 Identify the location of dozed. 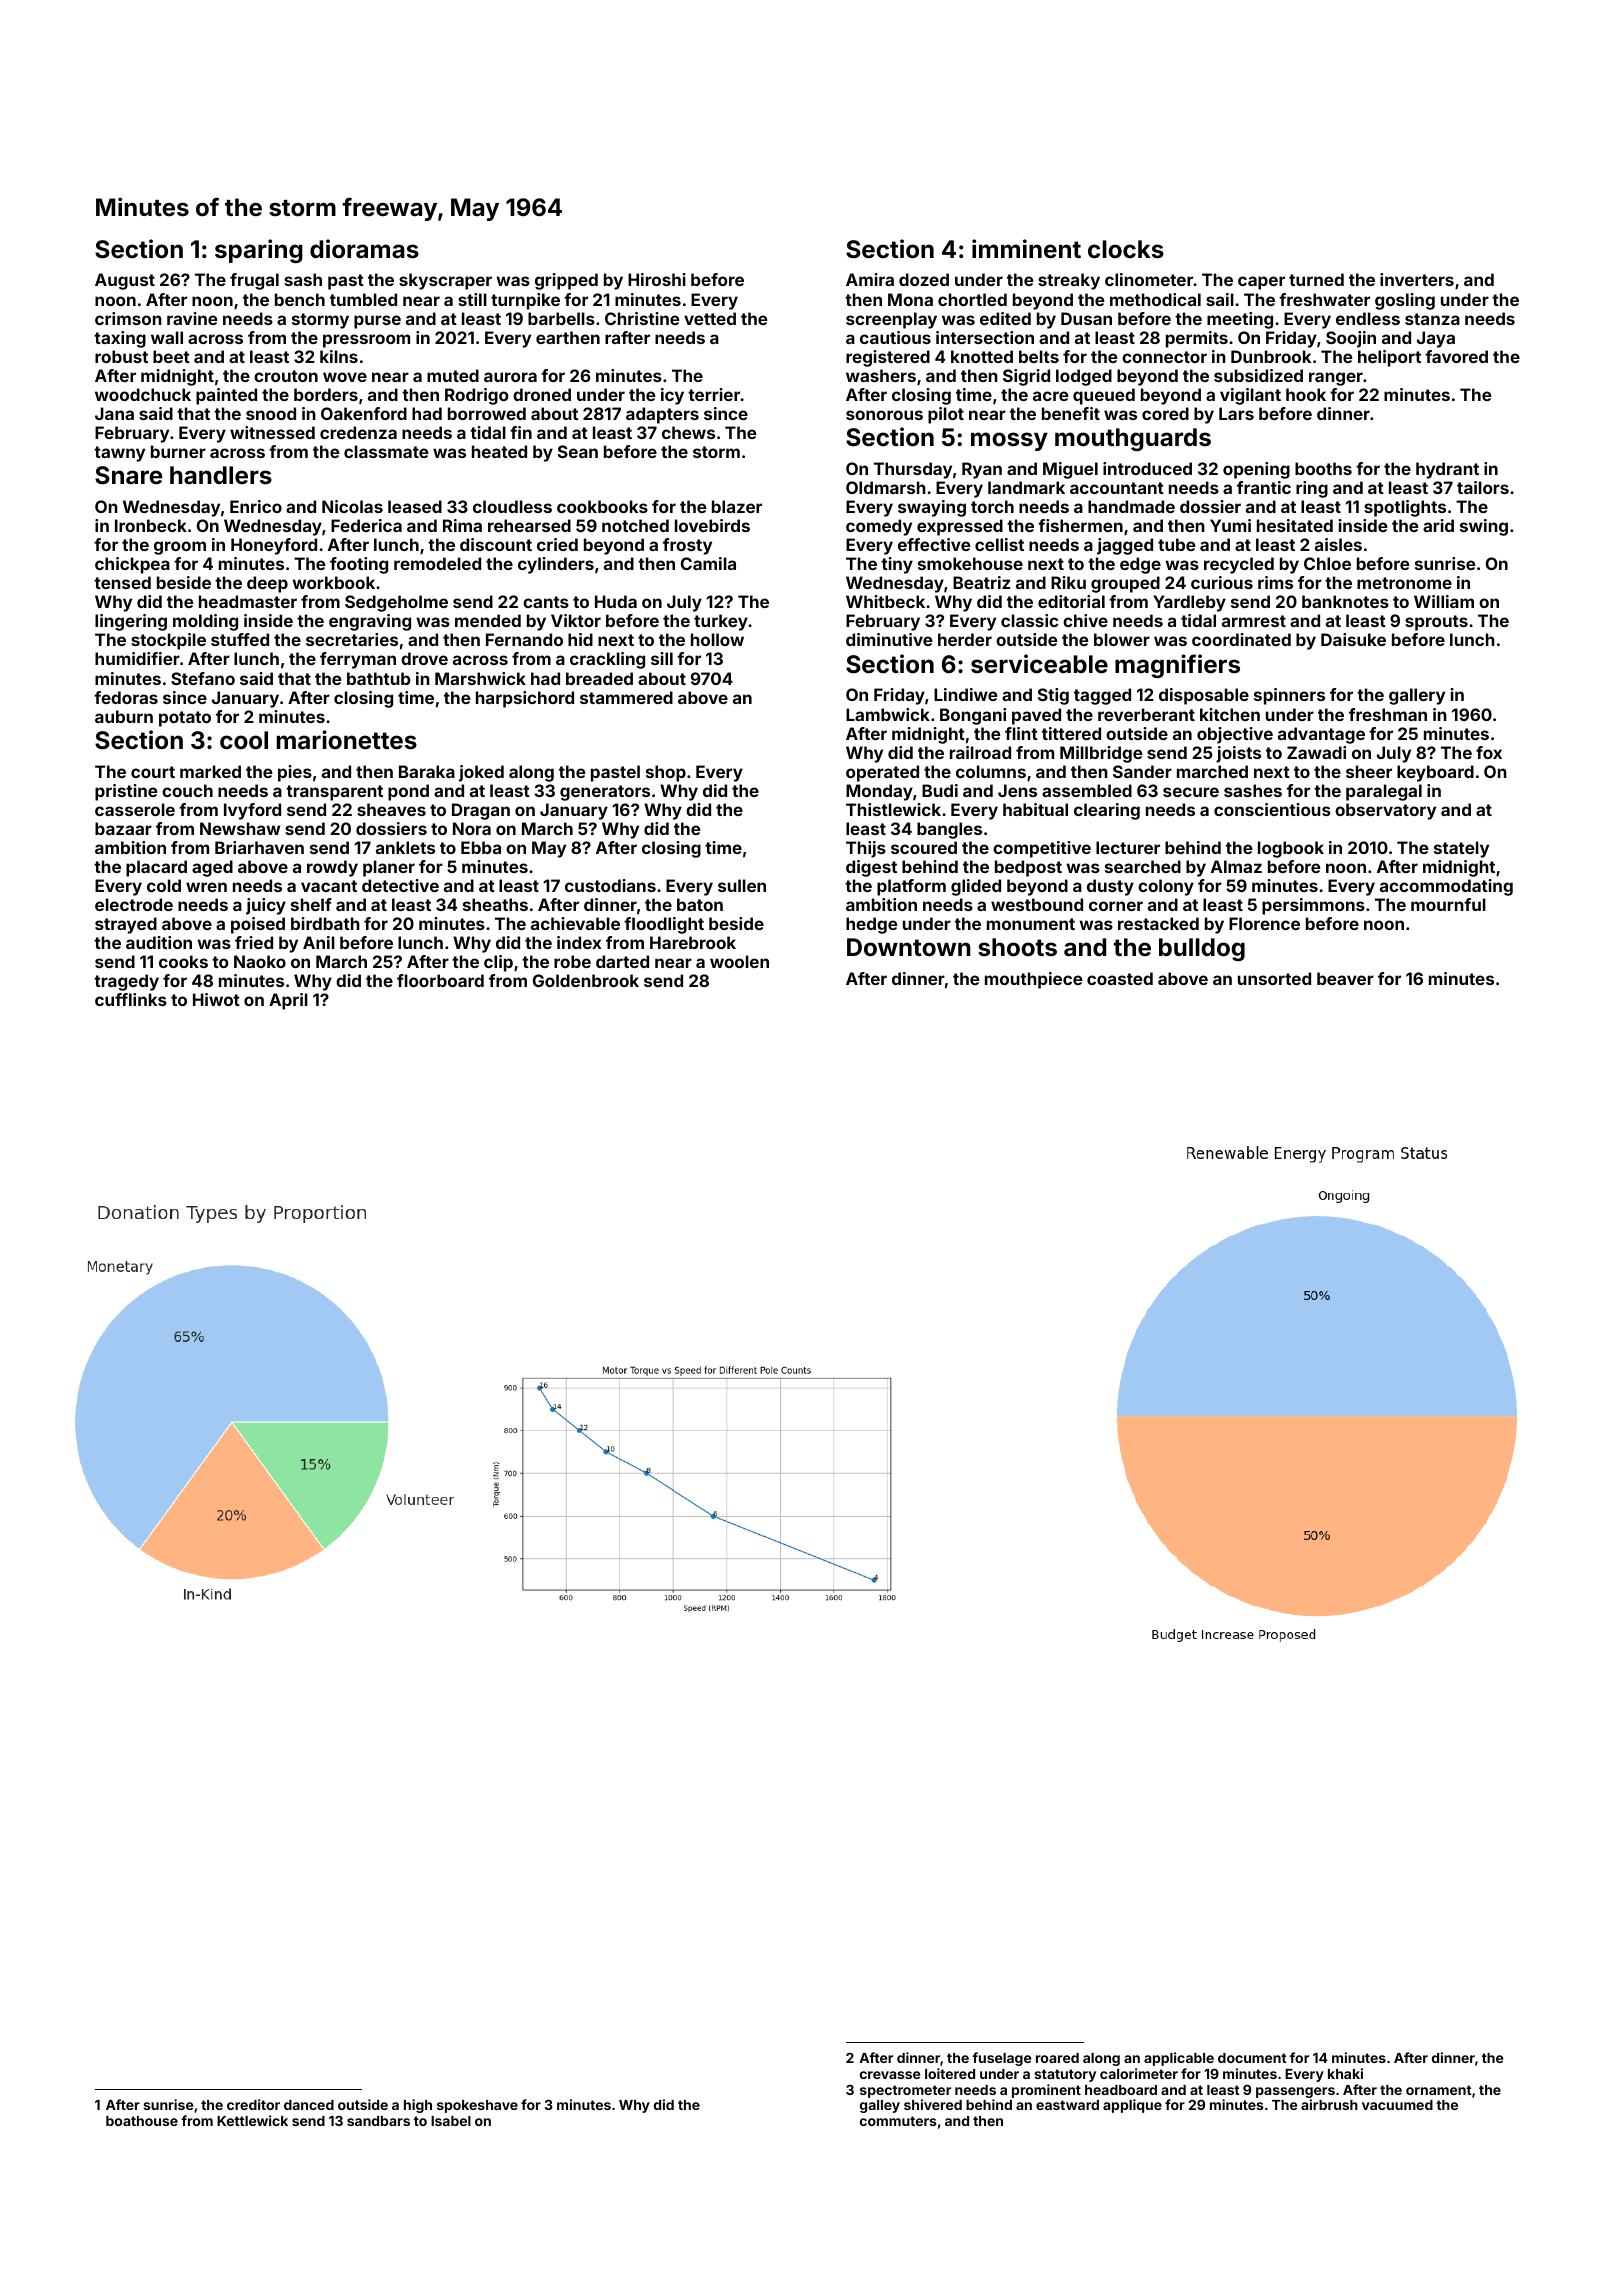
(924, 279).
